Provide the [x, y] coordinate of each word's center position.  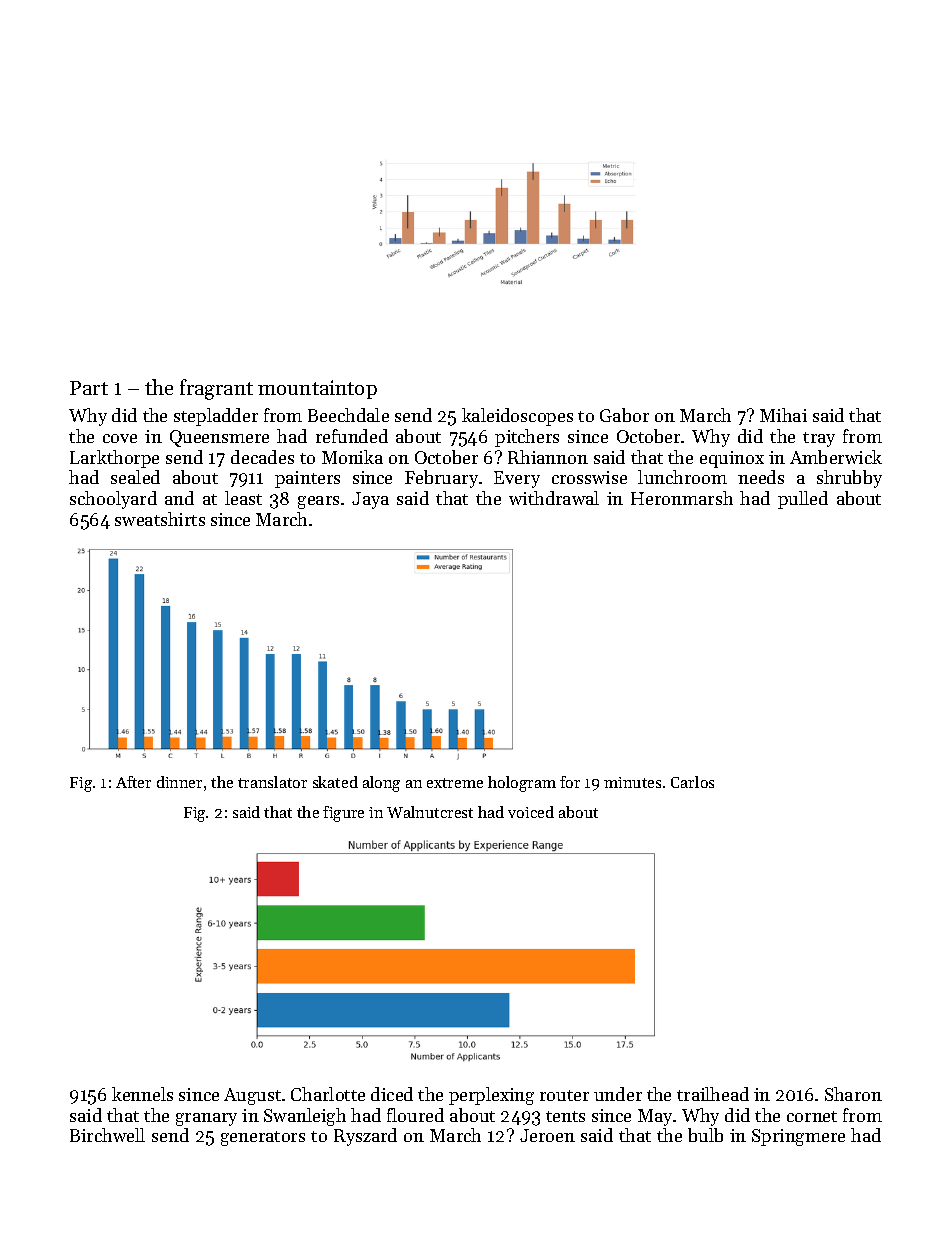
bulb [705, 1135]
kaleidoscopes [517, 417]
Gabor [624, 415]
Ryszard [365, 1137]
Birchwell [107, 1135]
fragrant [216, 389]
